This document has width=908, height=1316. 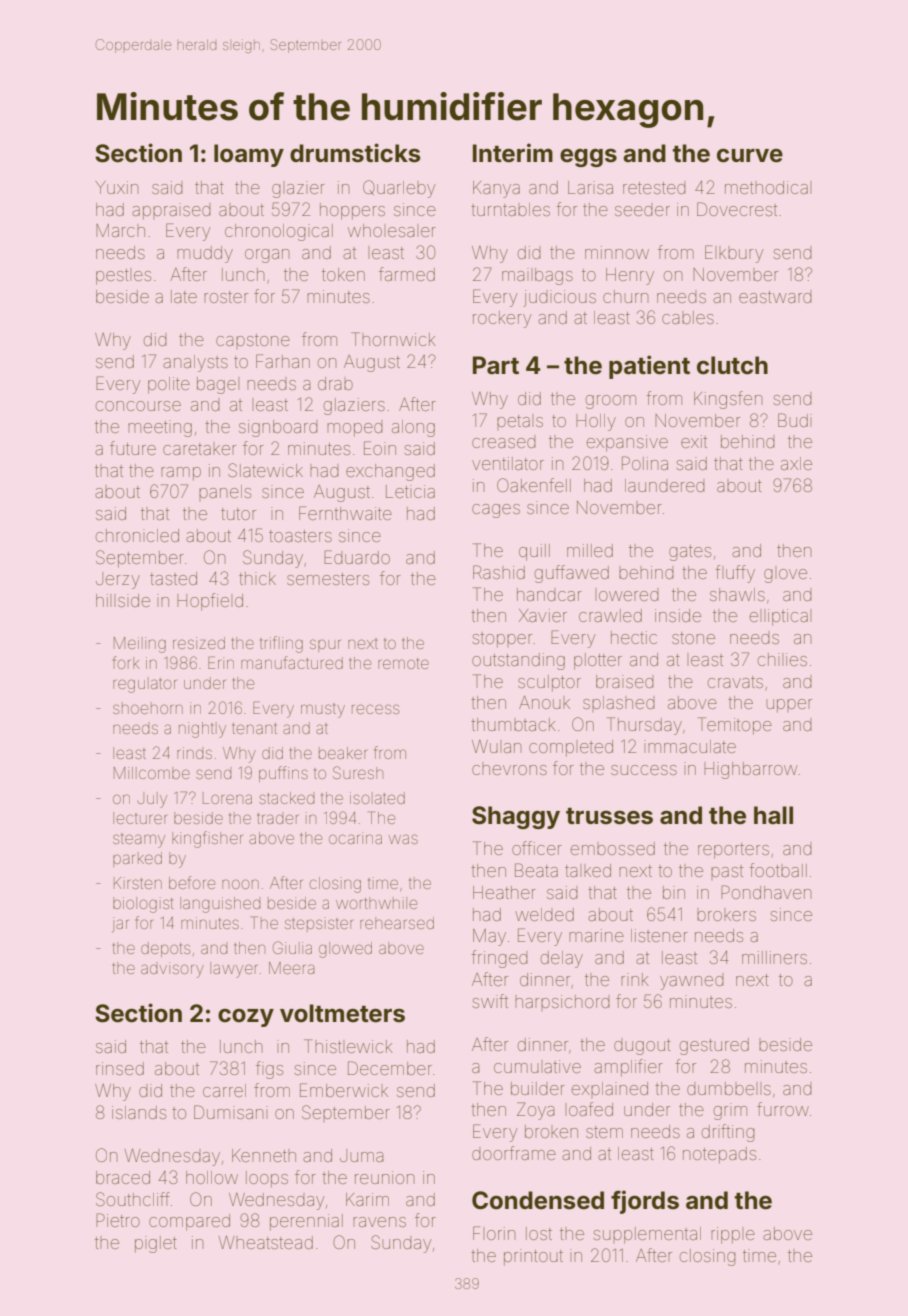 What do you see at coordinates (496, 365) in the document?
I see `Part` at bounding box center [496, 365].
